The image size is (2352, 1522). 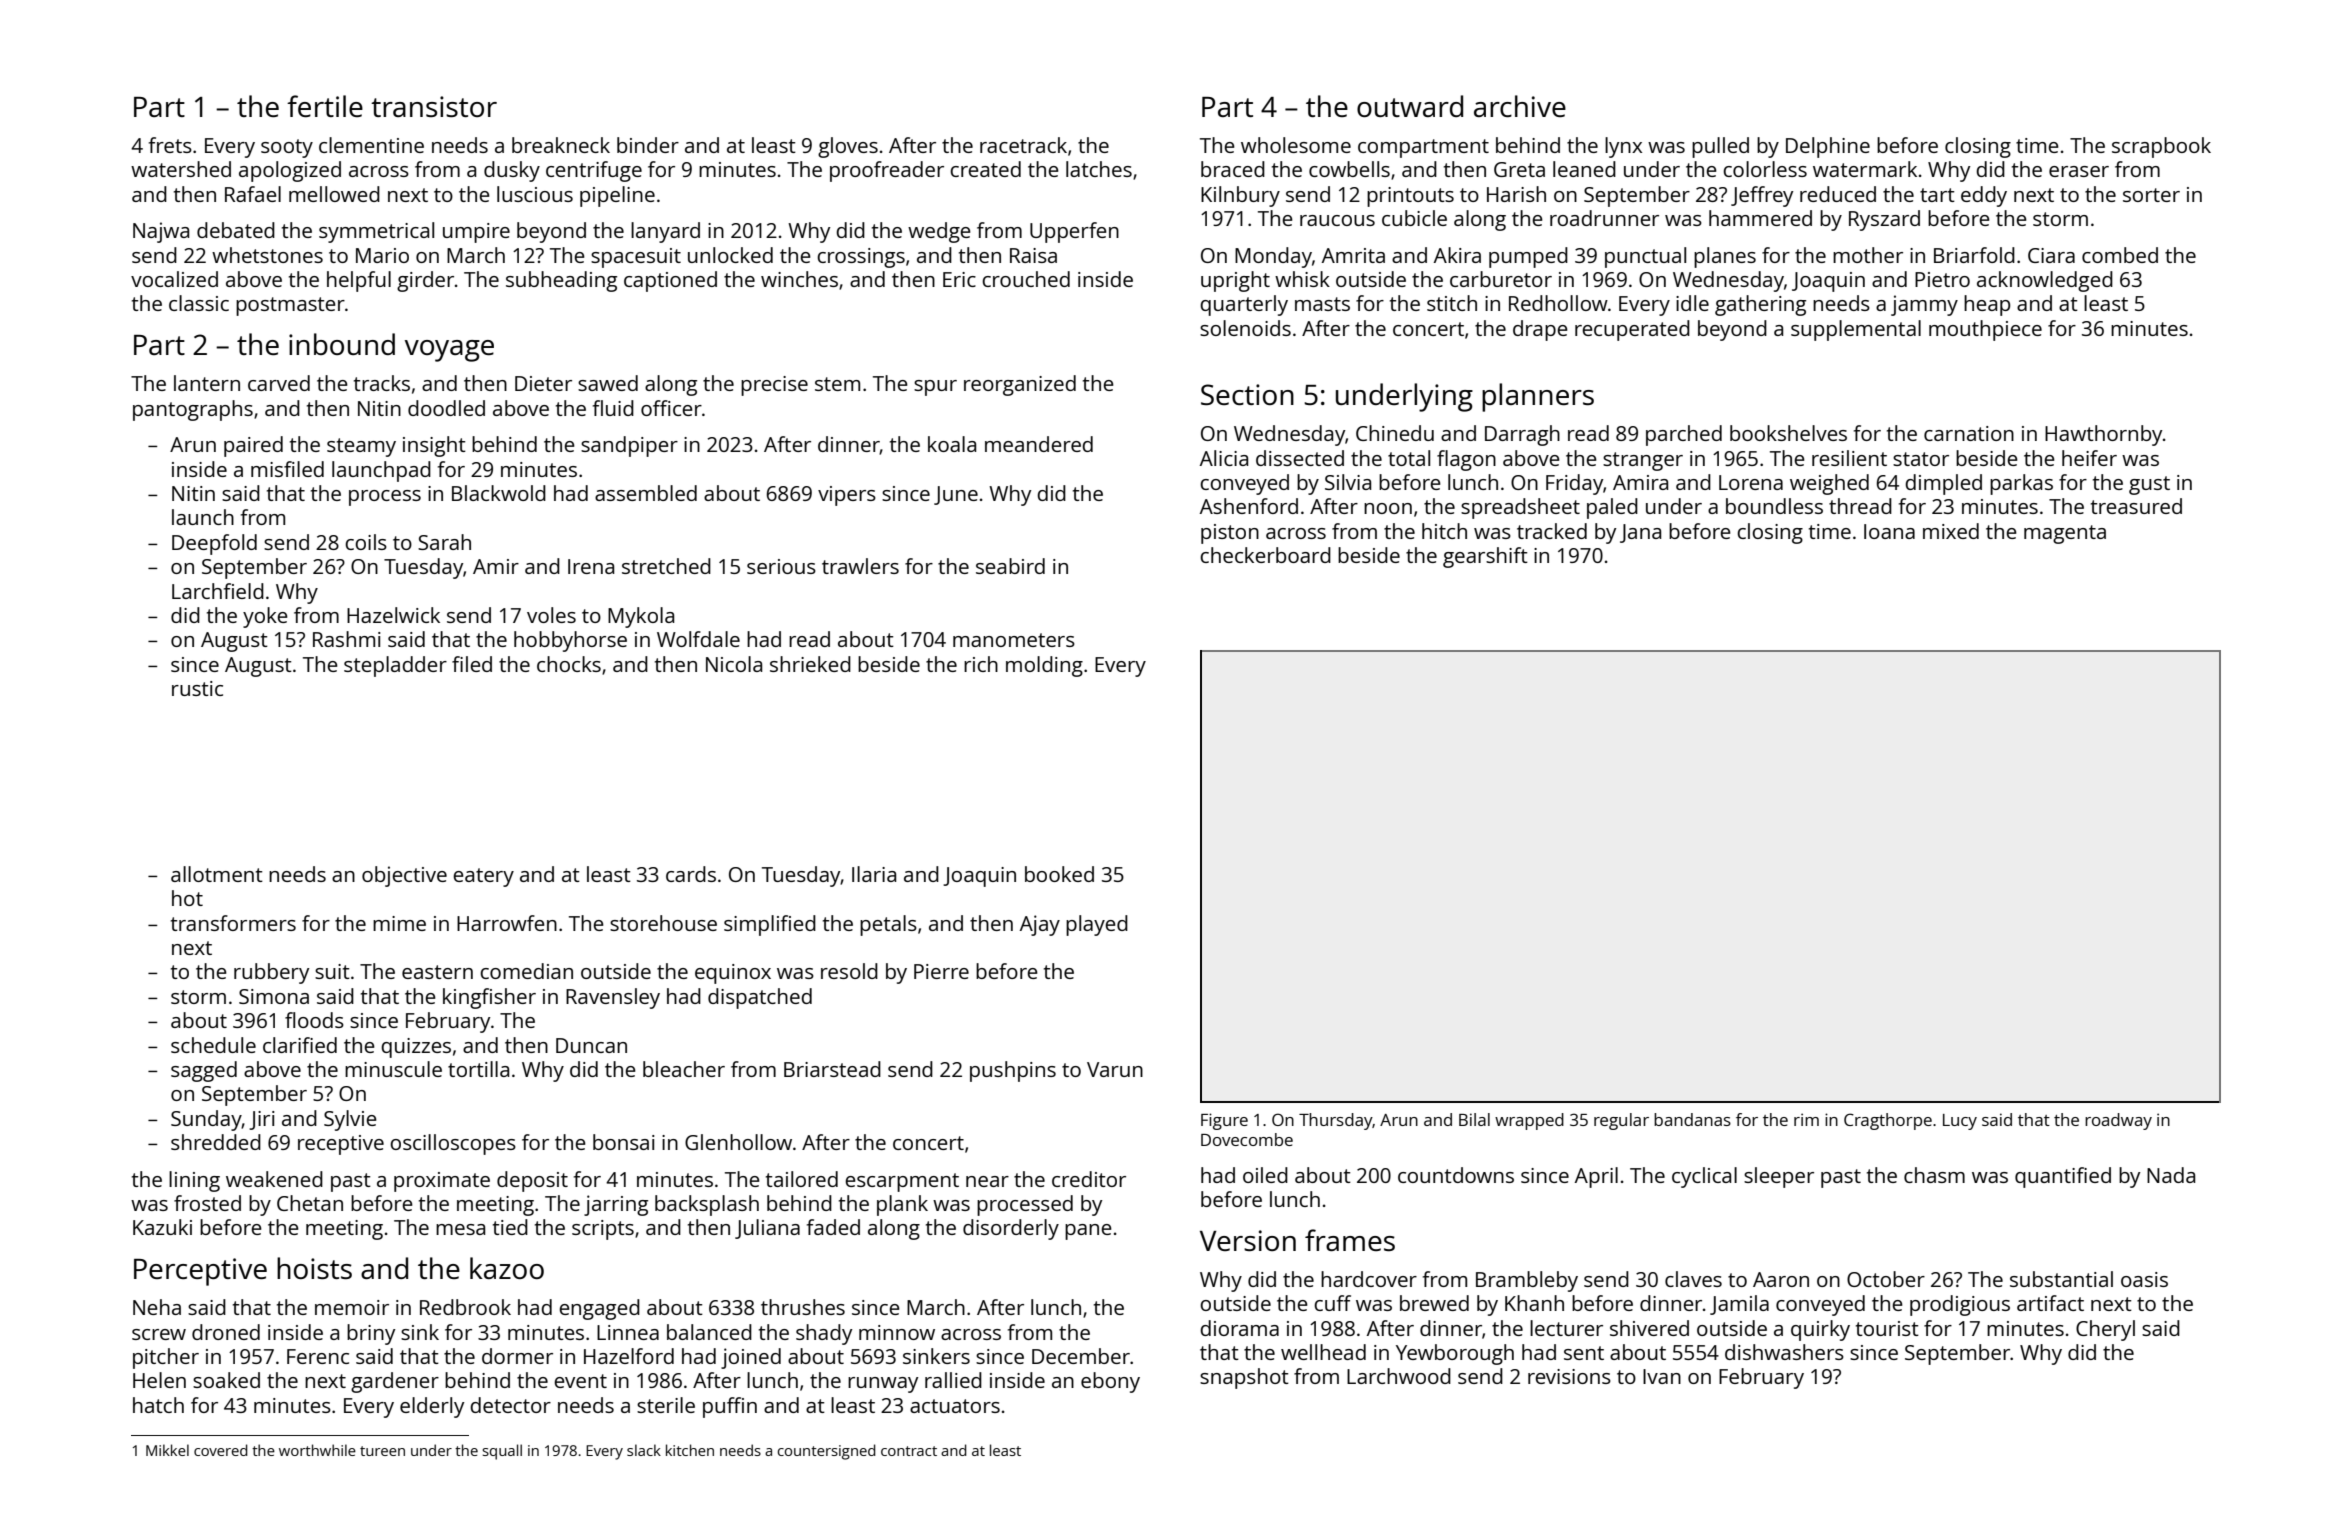 What do you see at coordinates (665, 232) in the page?
I see `lanyard` at bounding box center [665, 232].
